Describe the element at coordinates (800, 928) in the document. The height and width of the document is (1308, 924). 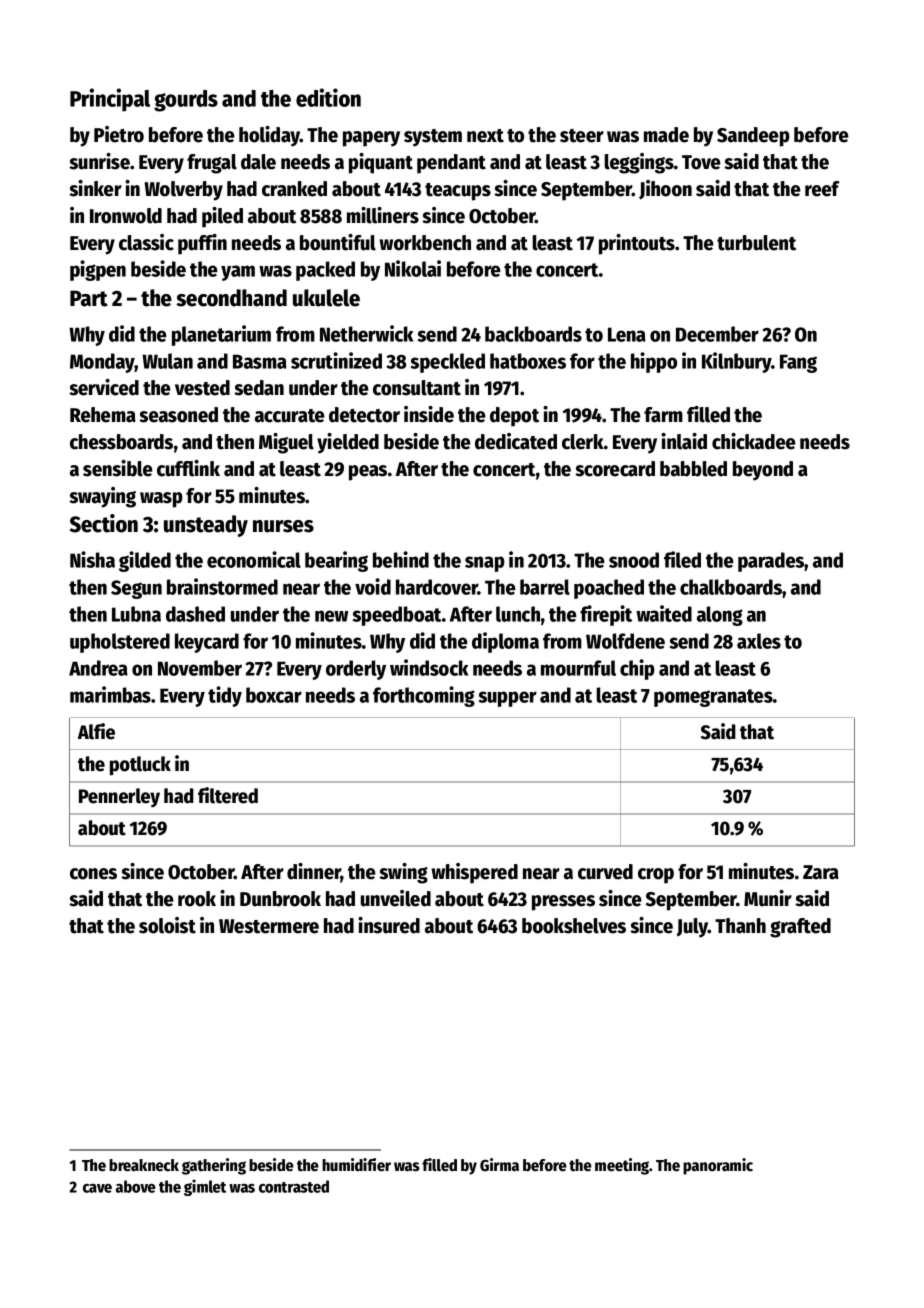
I see `grafted` at that location.
